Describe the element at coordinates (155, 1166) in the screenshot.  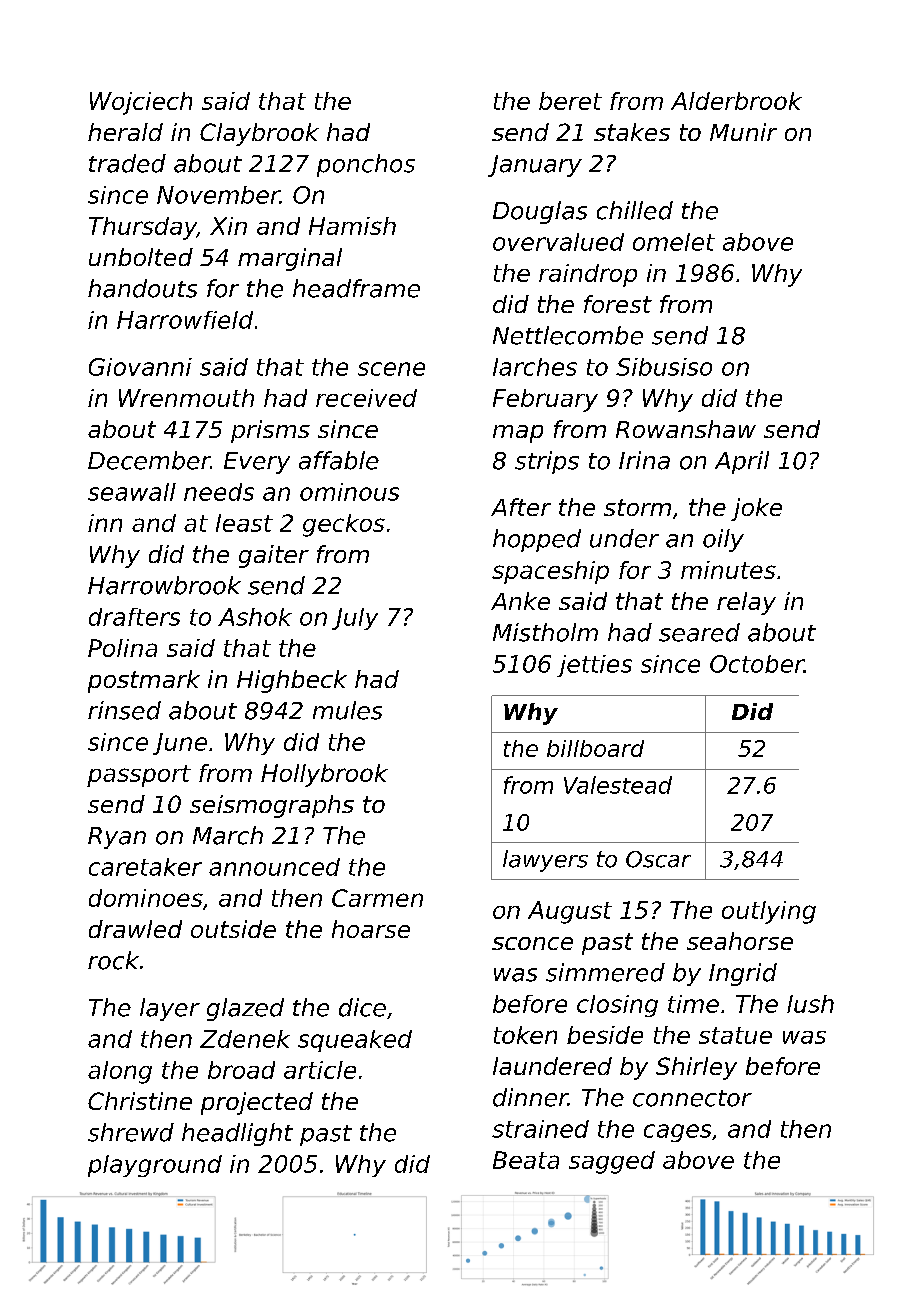
I see `playground` at that location.
